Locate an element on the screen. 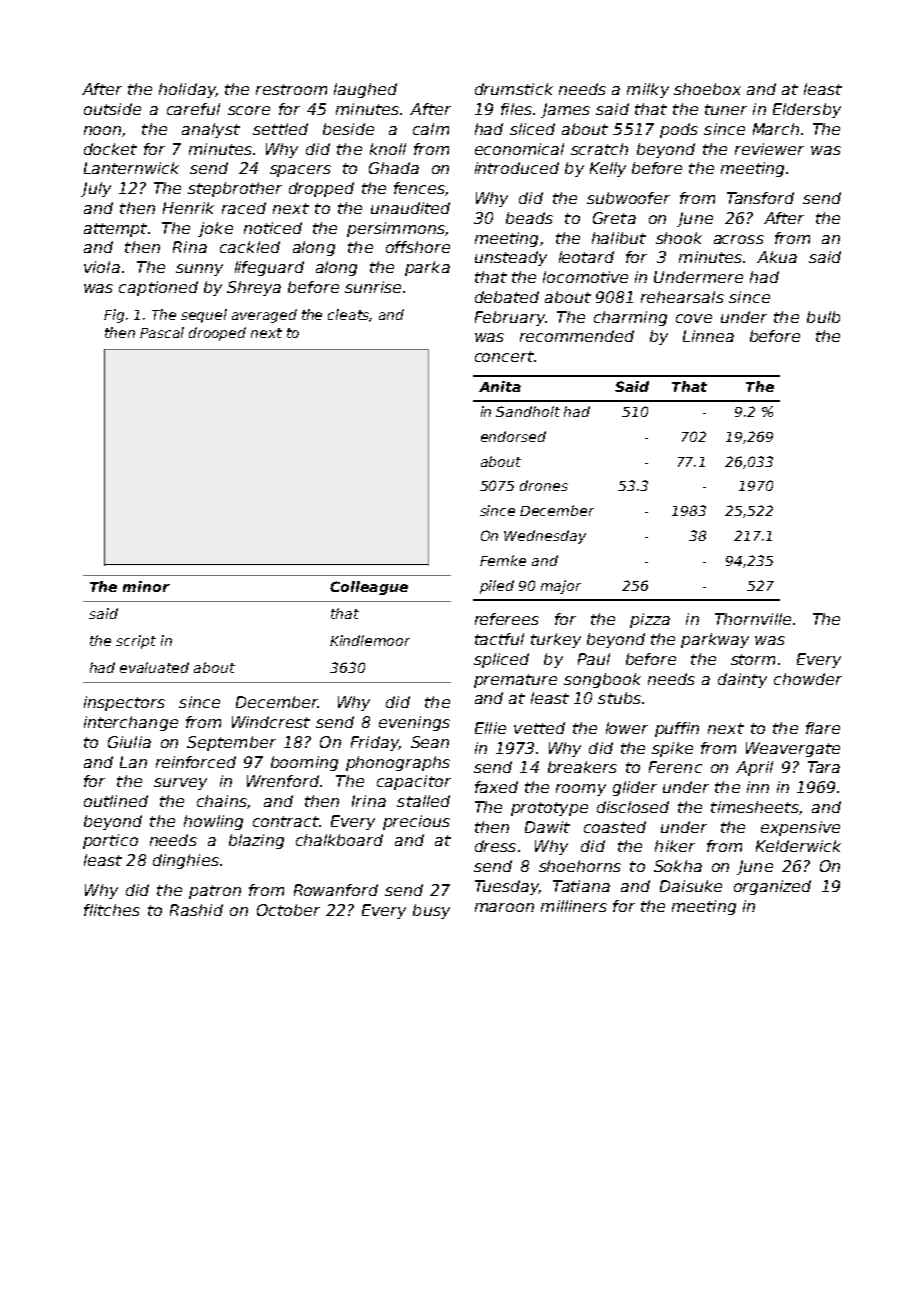  rehearsals is located at coordinates (682, 297).
